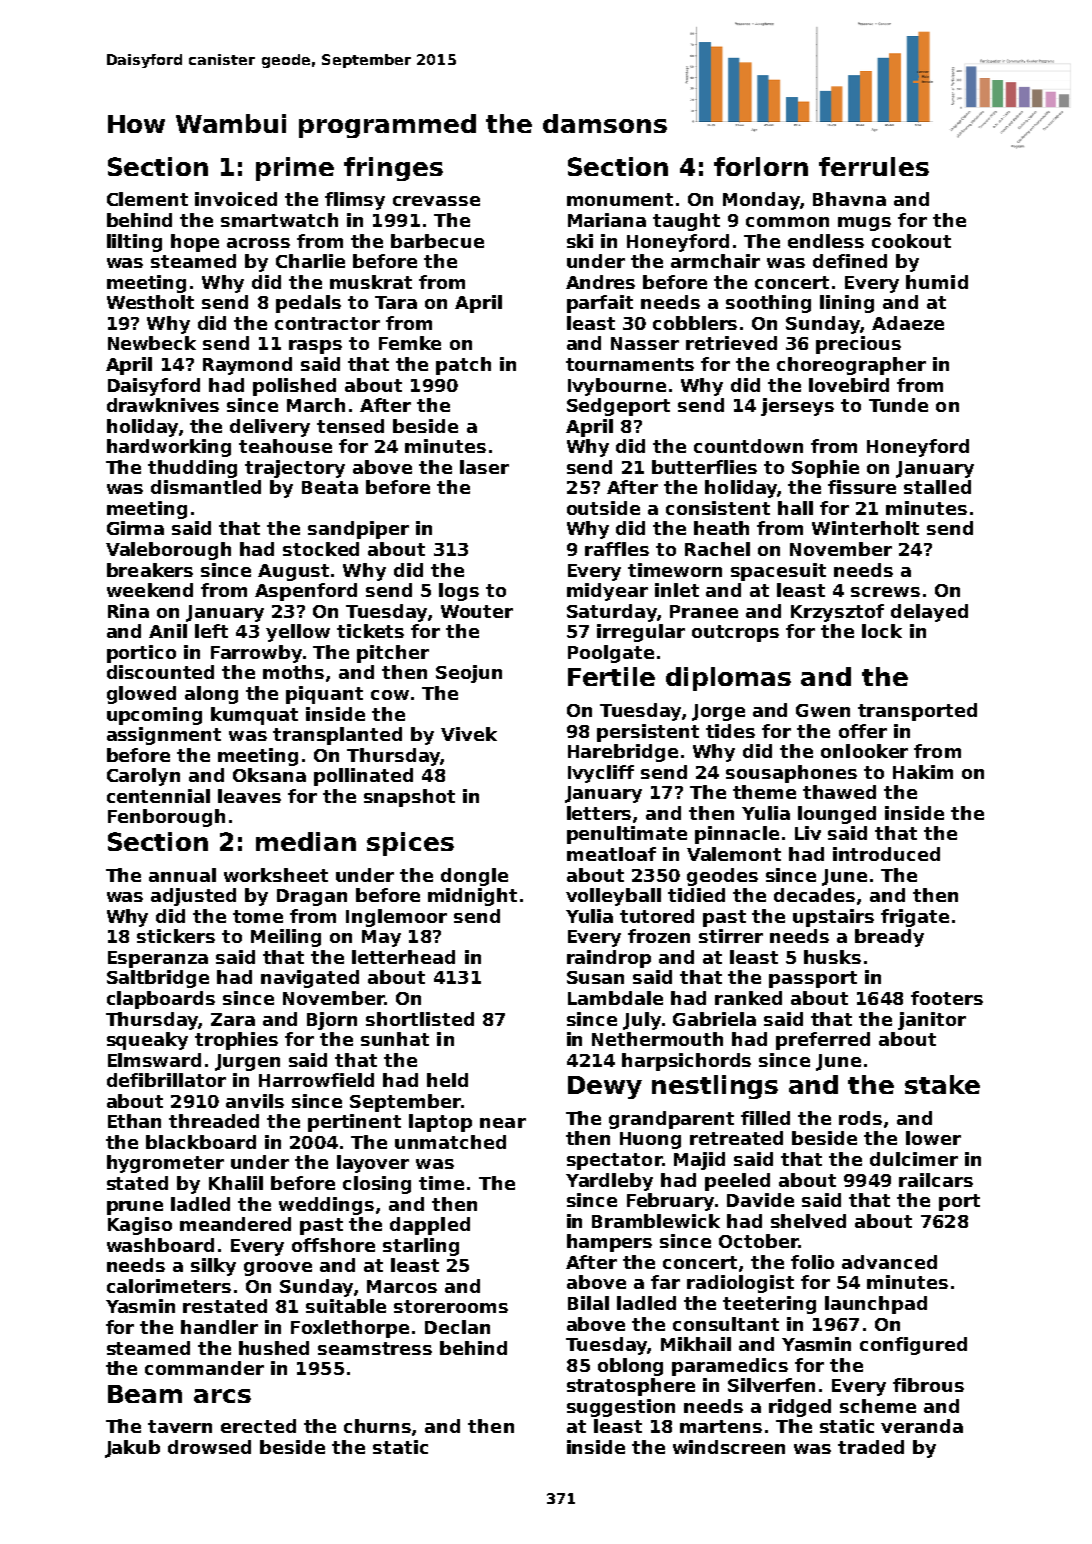 The width and height of the image is (1092, 1544). Describe the element at coordinates (778, 572) in the image. I see `spacesuit` at that location.
